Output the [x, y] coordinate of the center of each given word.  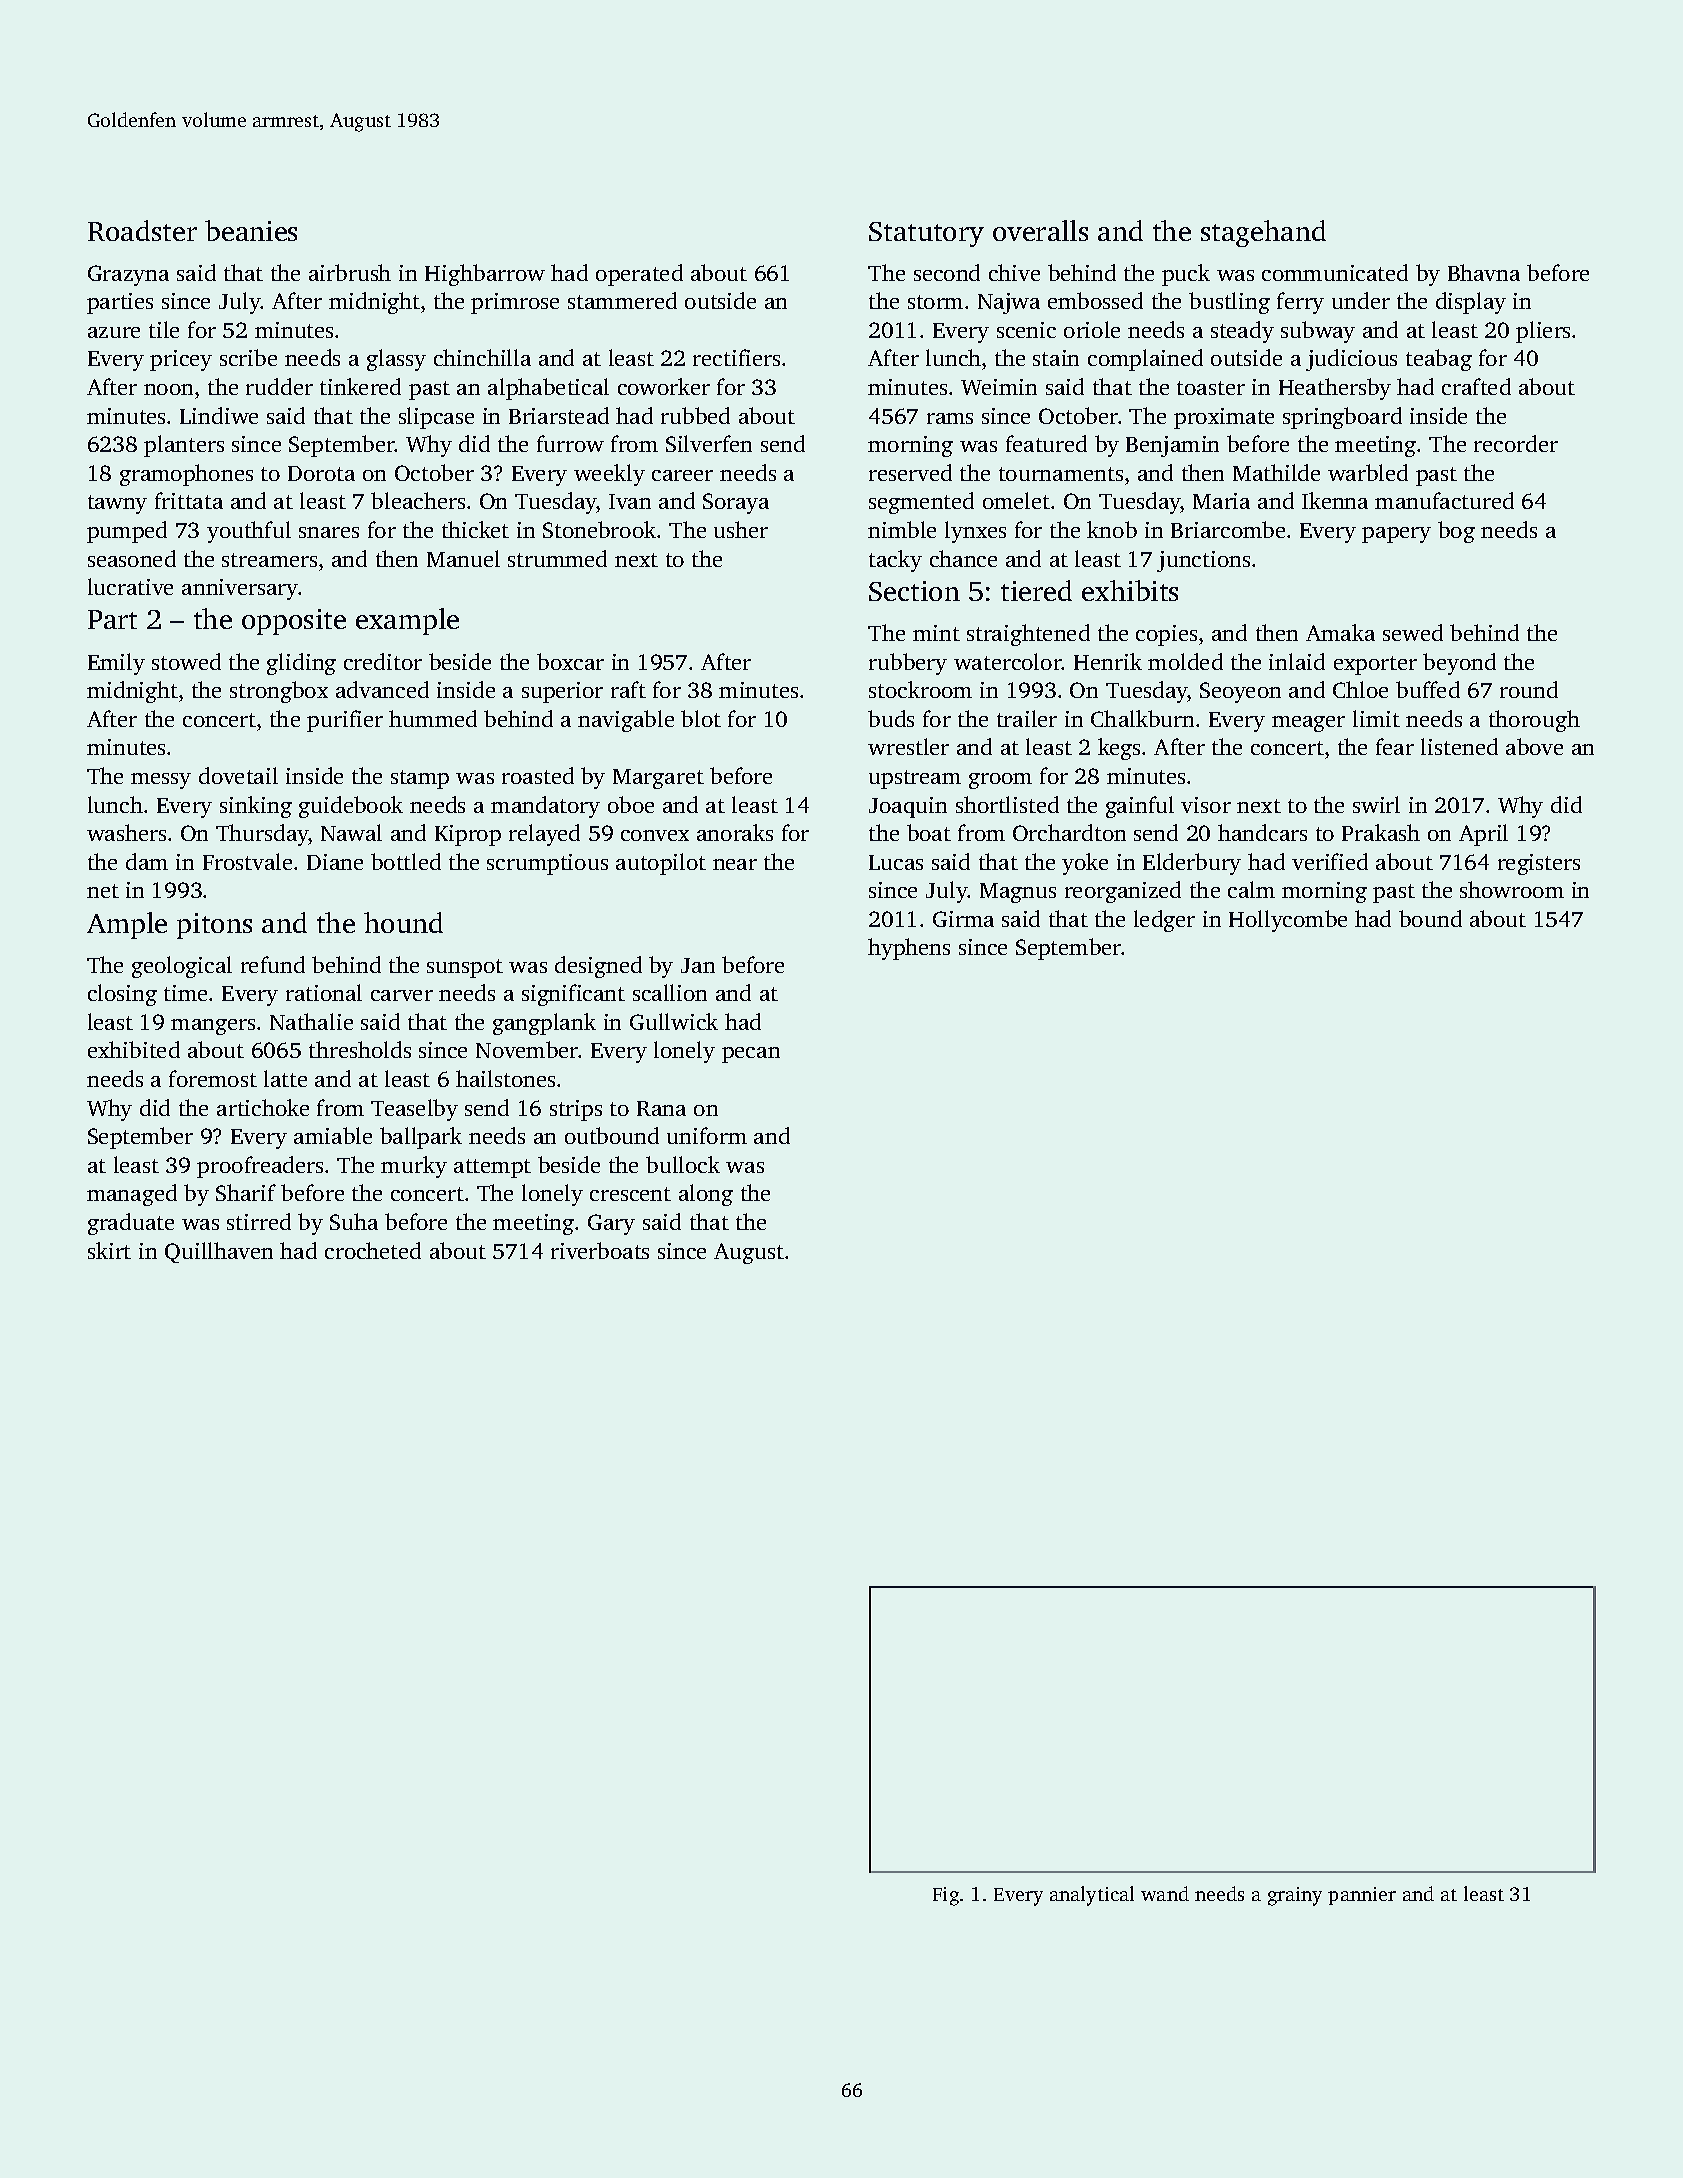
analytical [1092, 1896]
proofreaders [260, 1167]
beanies [251, 230]
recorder [1516, 443]
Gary [611, 1224]
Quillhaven [219, 1252]
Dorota [321, 473]
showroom [1512, 889]
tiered [1036, 590]
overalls [1040, 230]
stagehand [1263, 233]
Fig [946, 1896]
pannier [1362, 1896]
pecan [751, 1055]
